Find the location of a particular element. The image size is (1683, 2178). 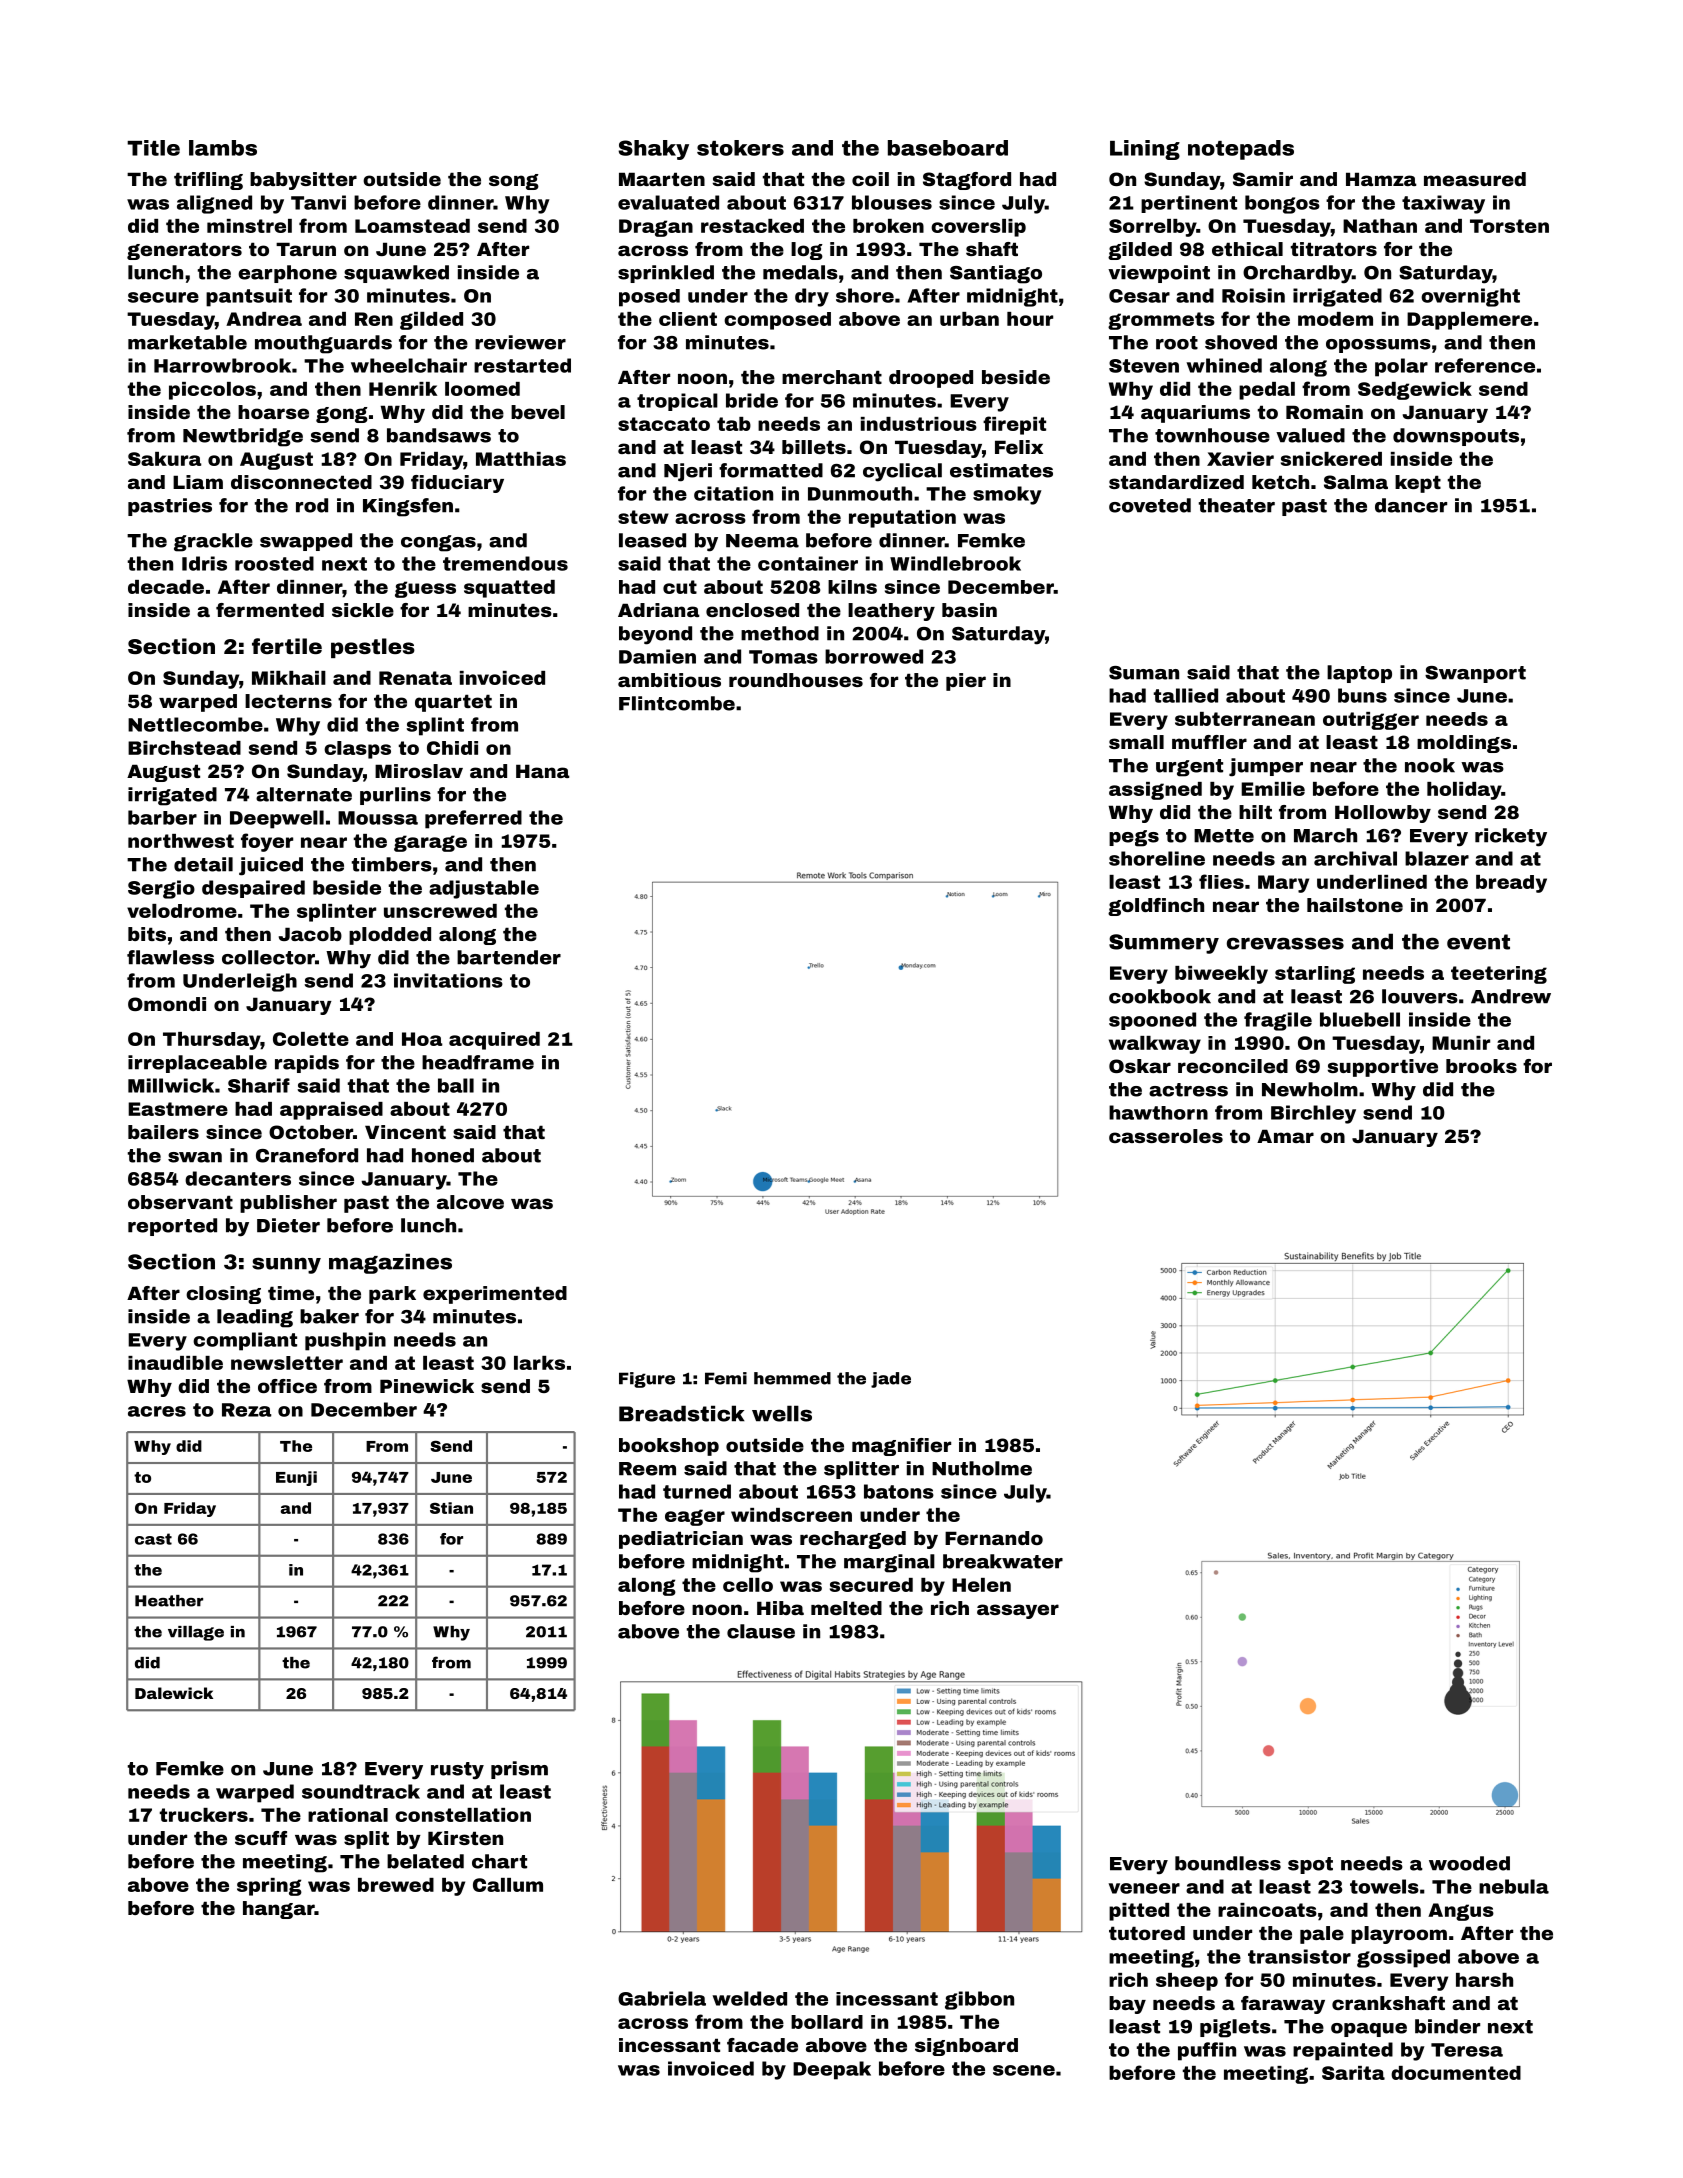

Deepak is located at coordinates (832, 2070).
